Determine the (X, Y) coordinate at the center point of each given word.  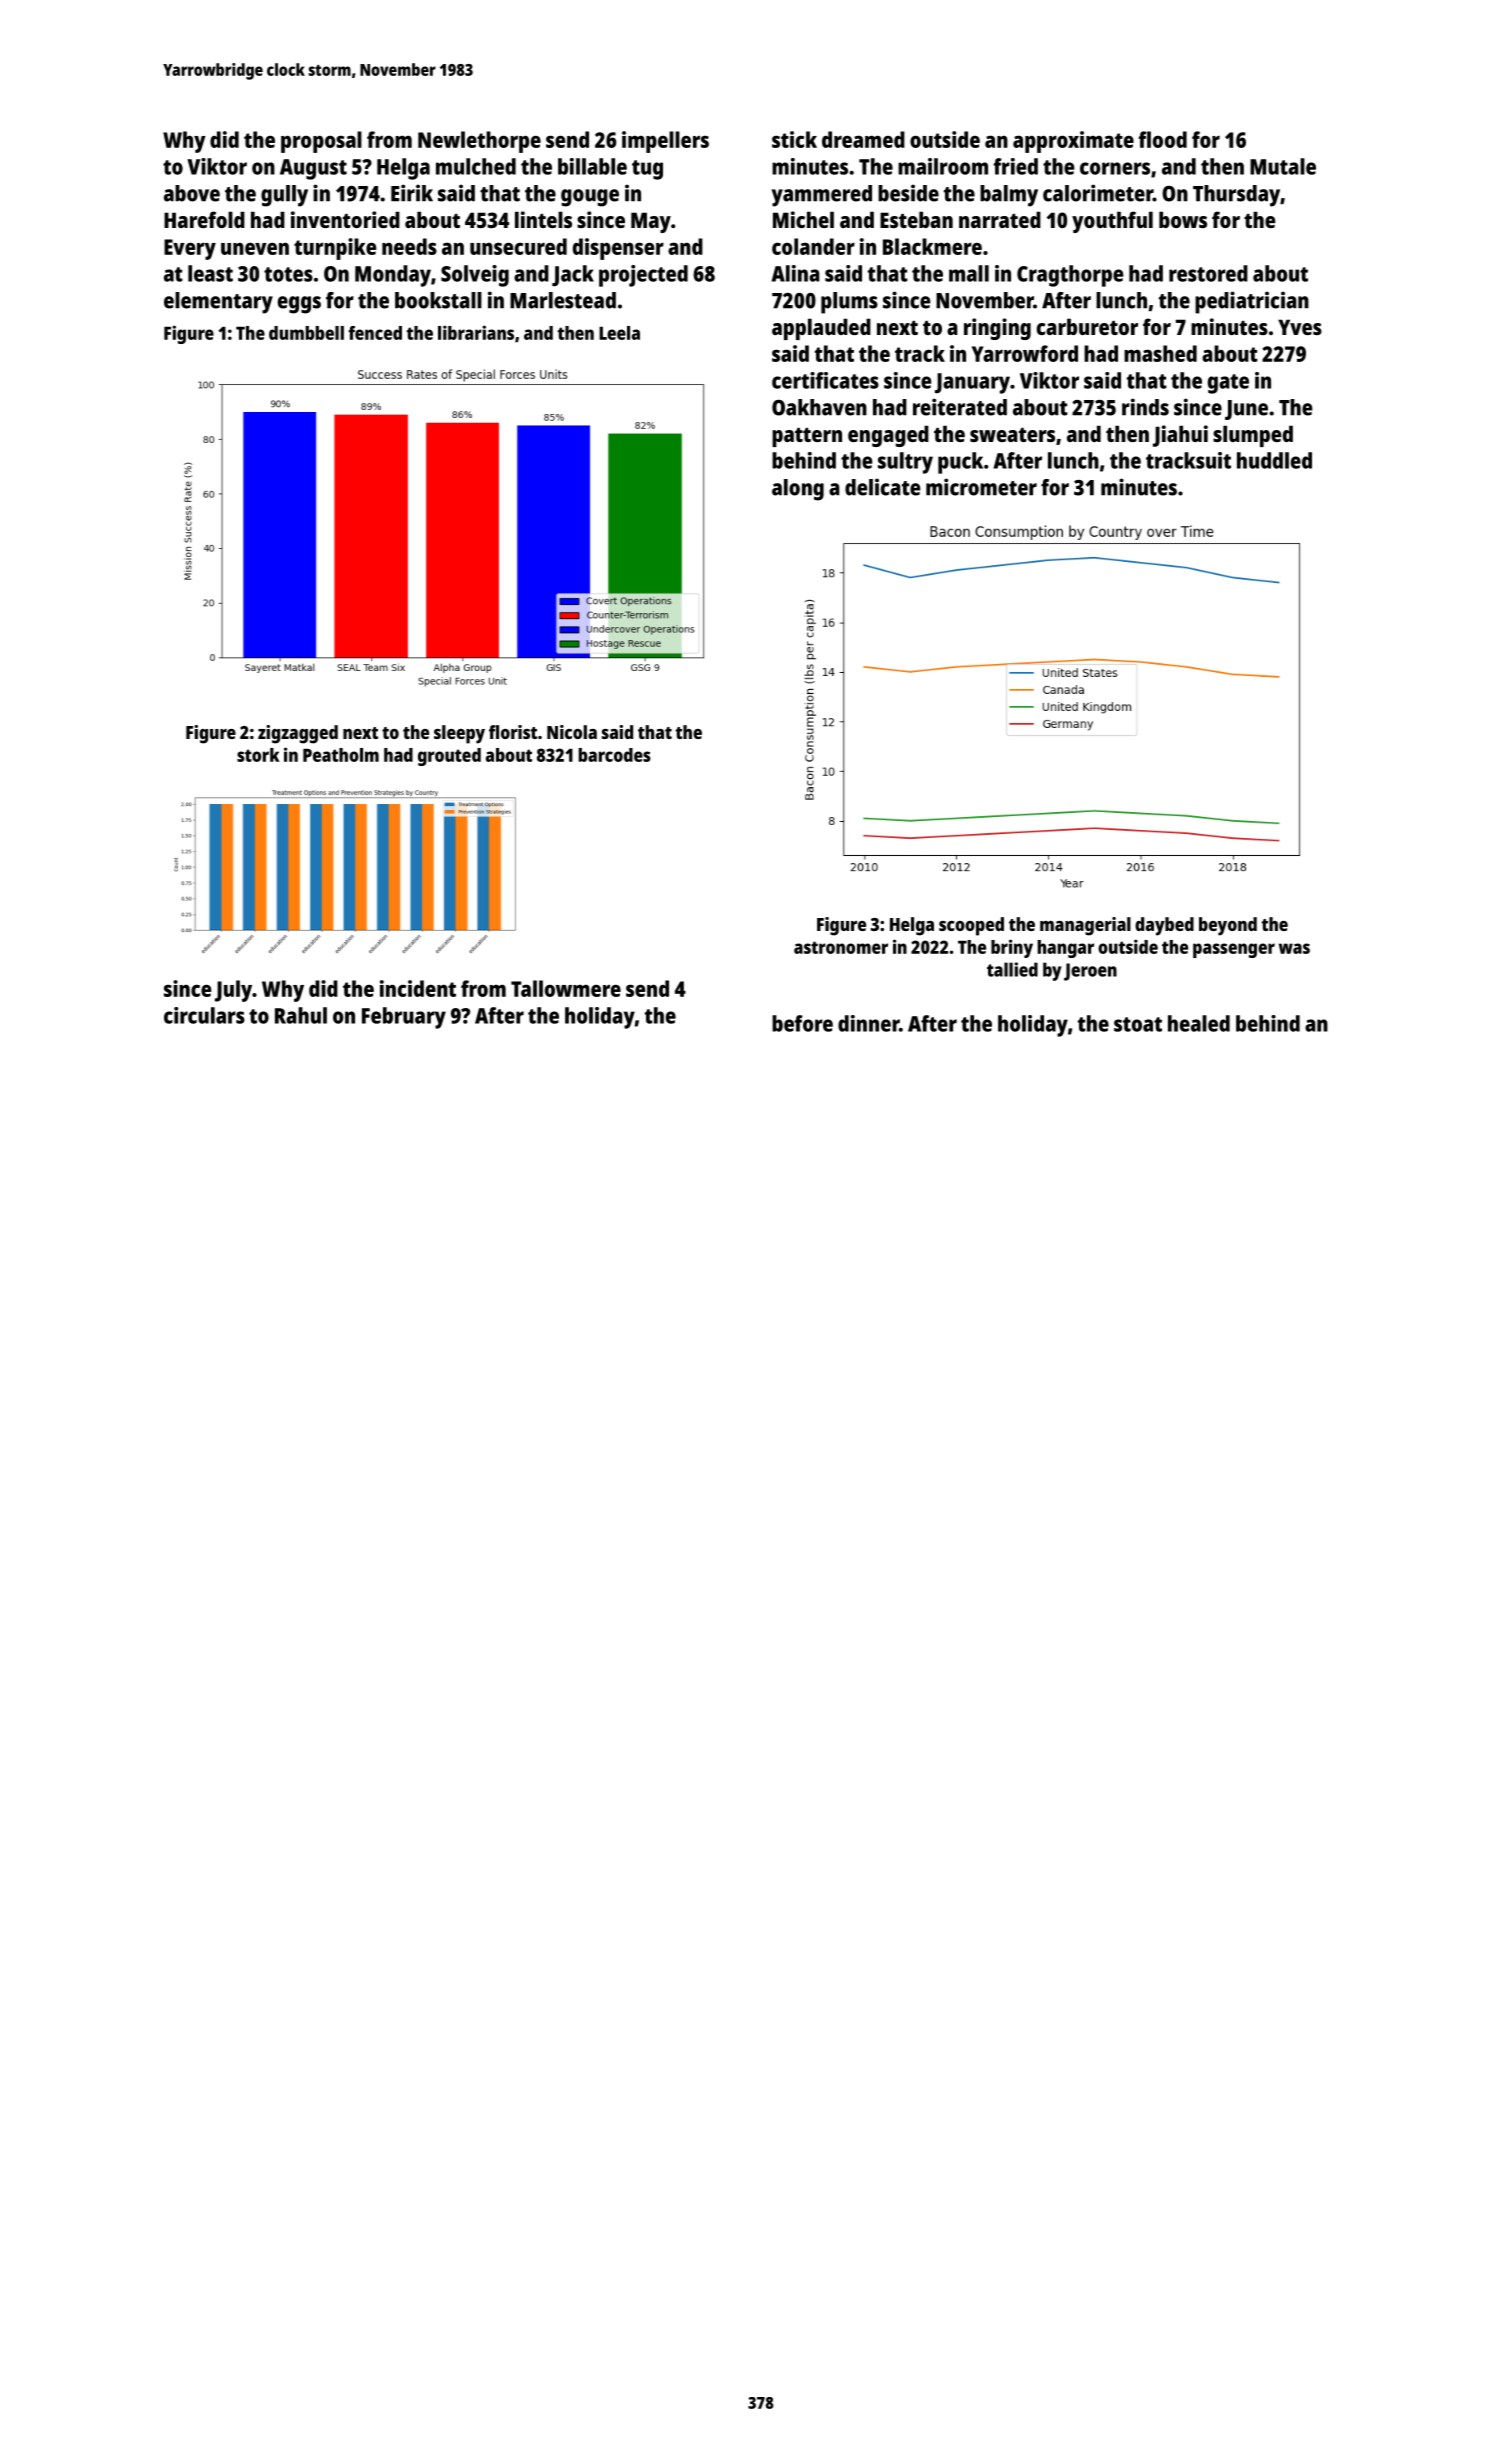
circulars (204, 1015)
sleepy (459, 734)
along (798, 490)
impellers (665, 142)
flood (1162, 139)
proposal (321, 142)
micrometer (981, 487)
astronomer (841, 947)
